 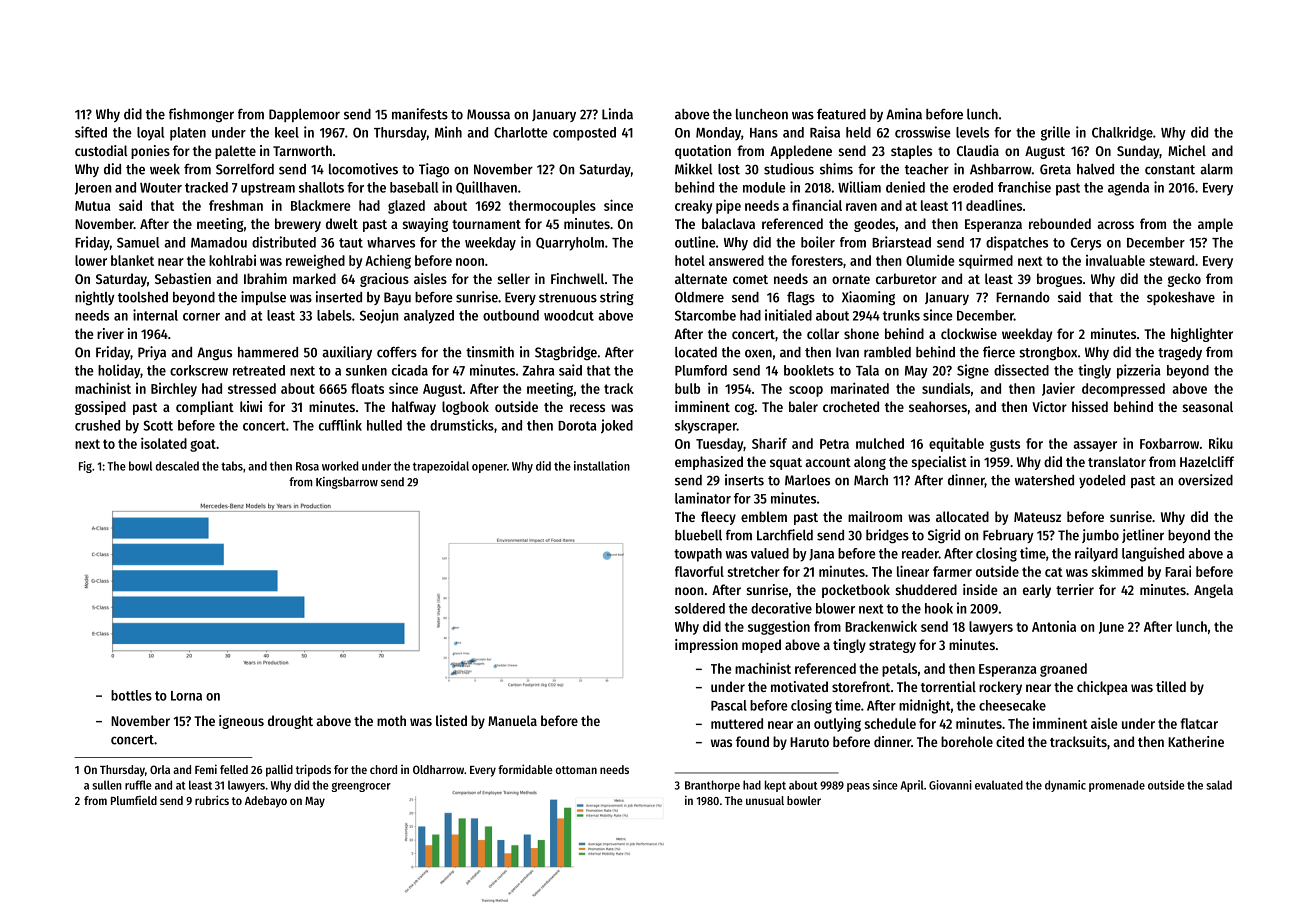 What do you see at coordinates (765, 800) in the screenshot?
I see `unusual` at bounding box center [765, 800].
